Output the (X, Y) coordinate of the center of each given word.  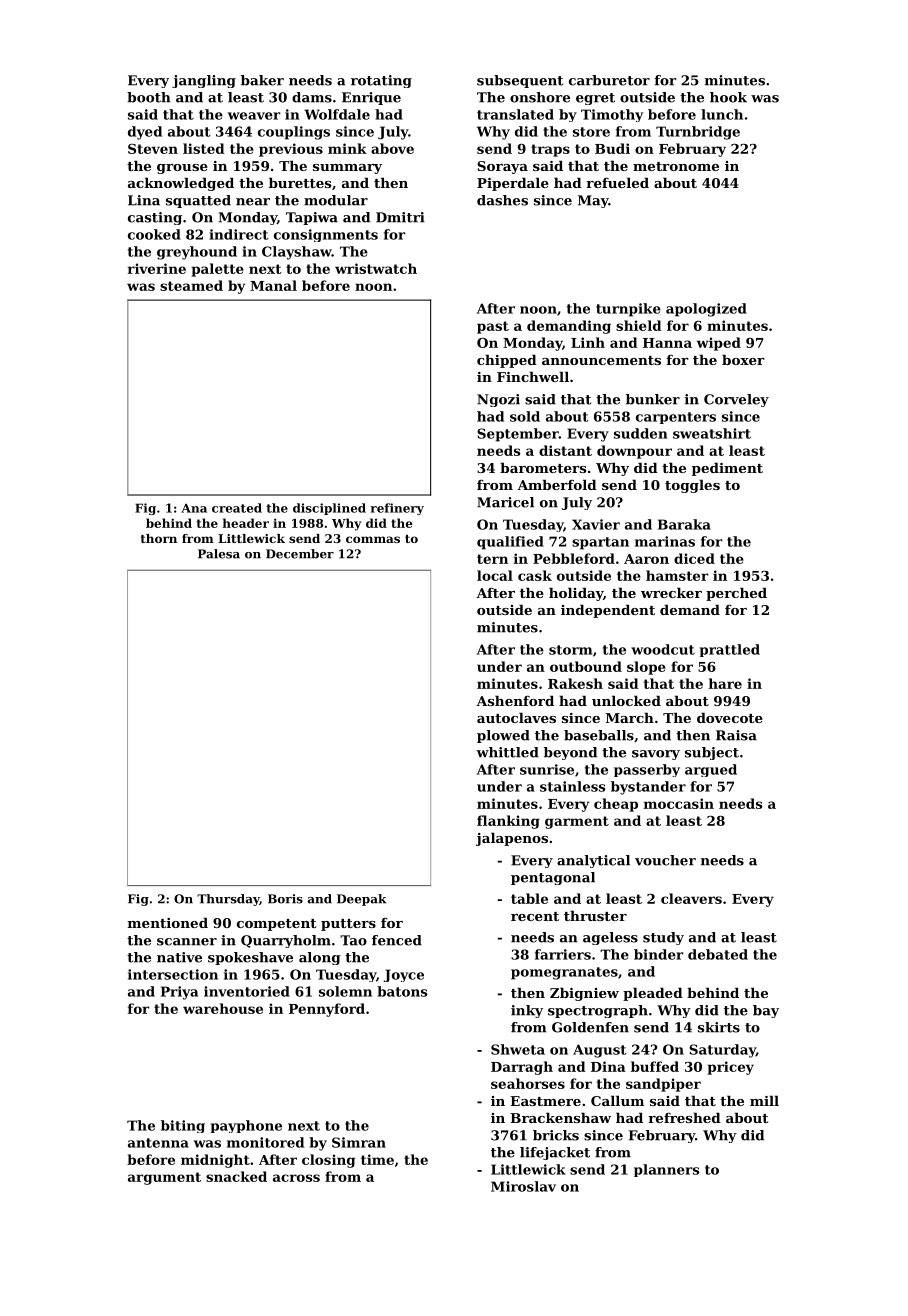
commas (373, 539)
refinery (397, 509)
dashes (502, 200)
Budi (612, 148)
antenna (158, 1143)
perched (736, 594)
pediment (727, 469)
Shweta (518, 1049)
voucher (665, 860)
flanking (508, 822)
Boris (285, 899)
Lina (144, 200)
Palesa (219, 554)
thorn (159, 538)
